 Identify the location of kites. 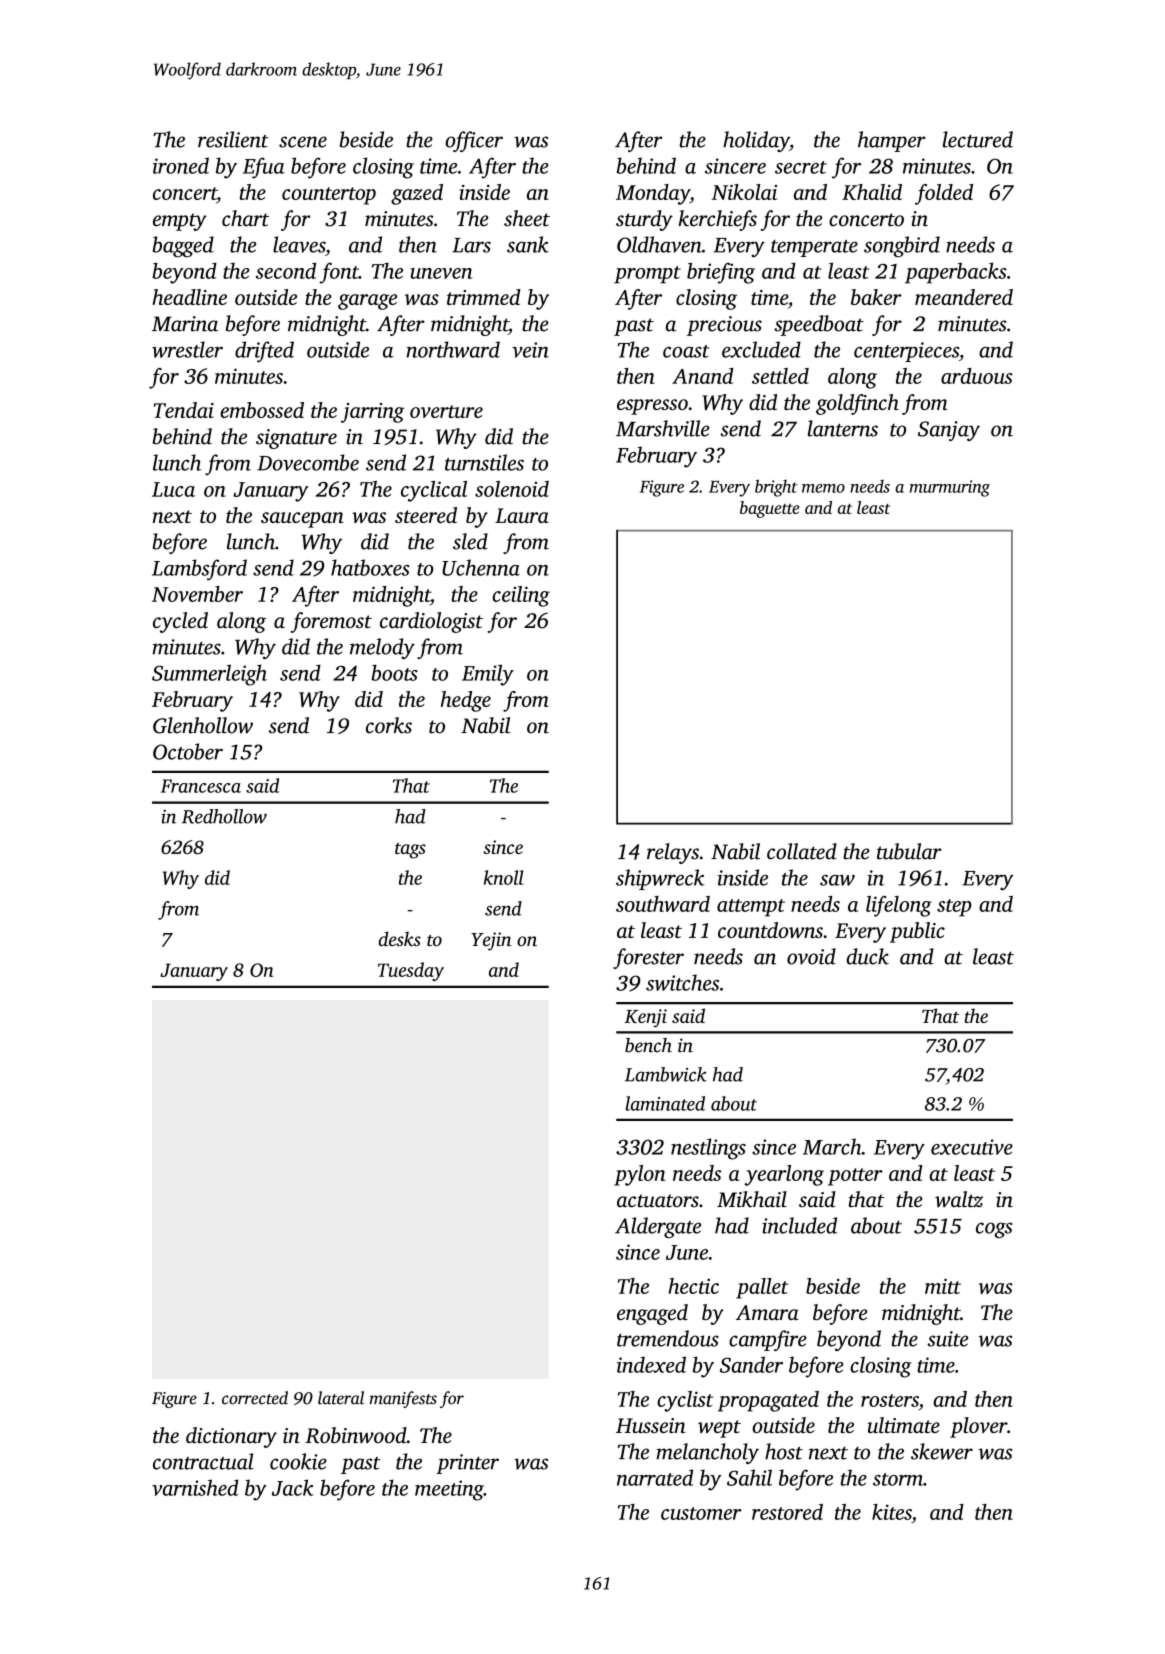
(892, 1512).
